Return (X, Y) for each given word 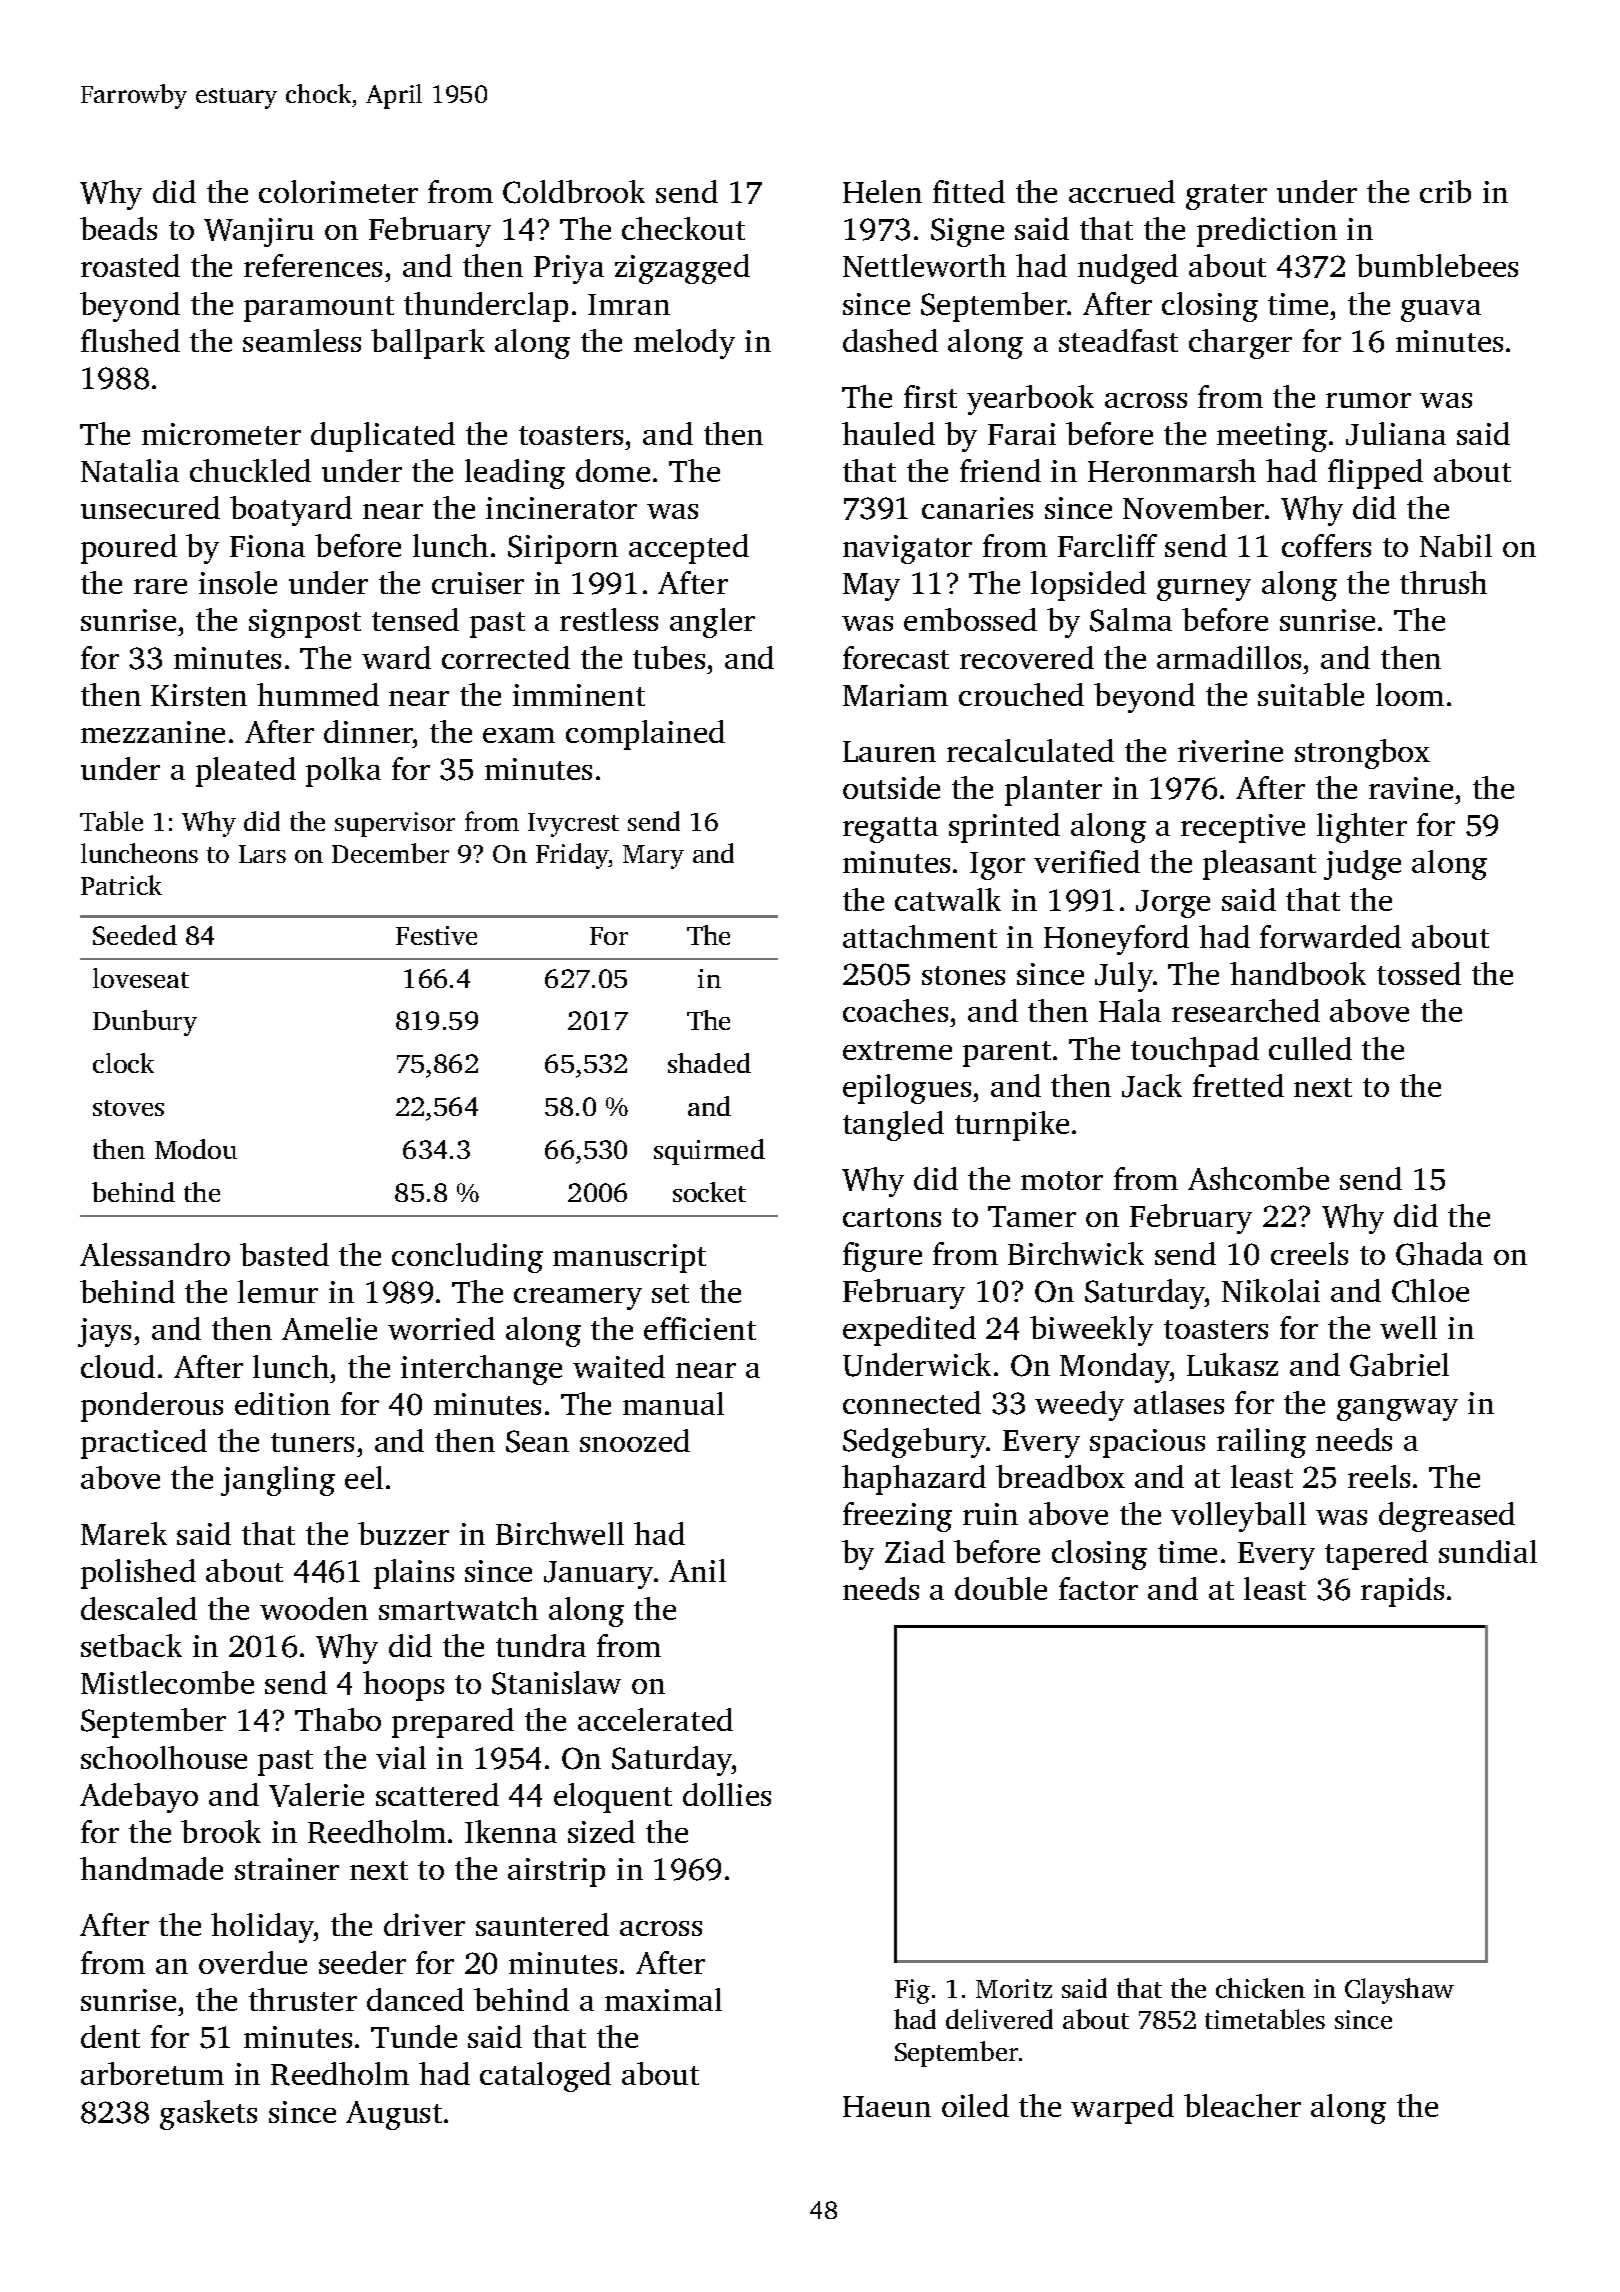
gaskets (208, 2115)
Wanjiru (259, 232)
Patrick (121, 885)
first (930, 396)
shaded (709, 1063)
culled (1310, 1048)
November (1193, 507)
